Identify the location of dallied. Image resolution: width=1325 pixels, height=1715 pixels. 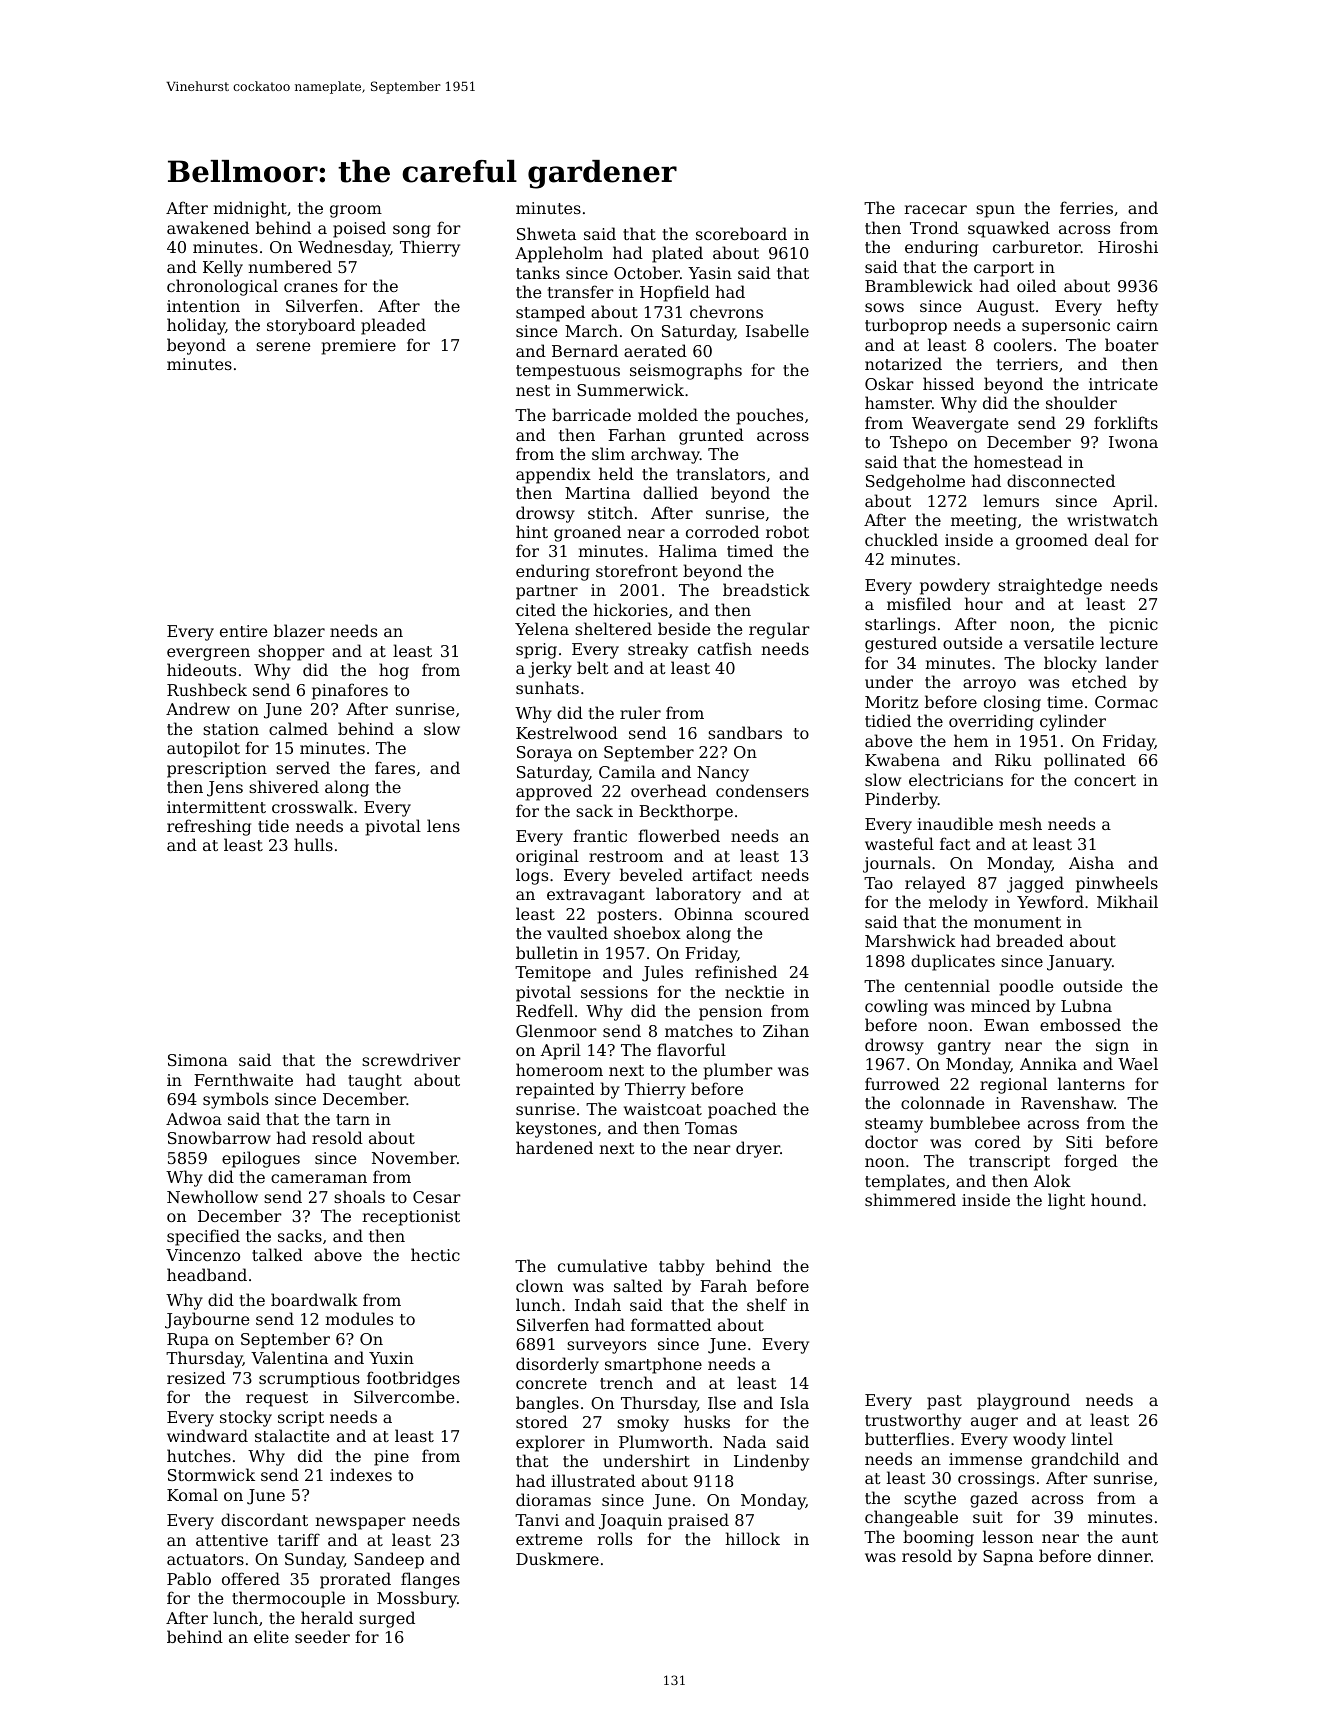
(670, 492).
